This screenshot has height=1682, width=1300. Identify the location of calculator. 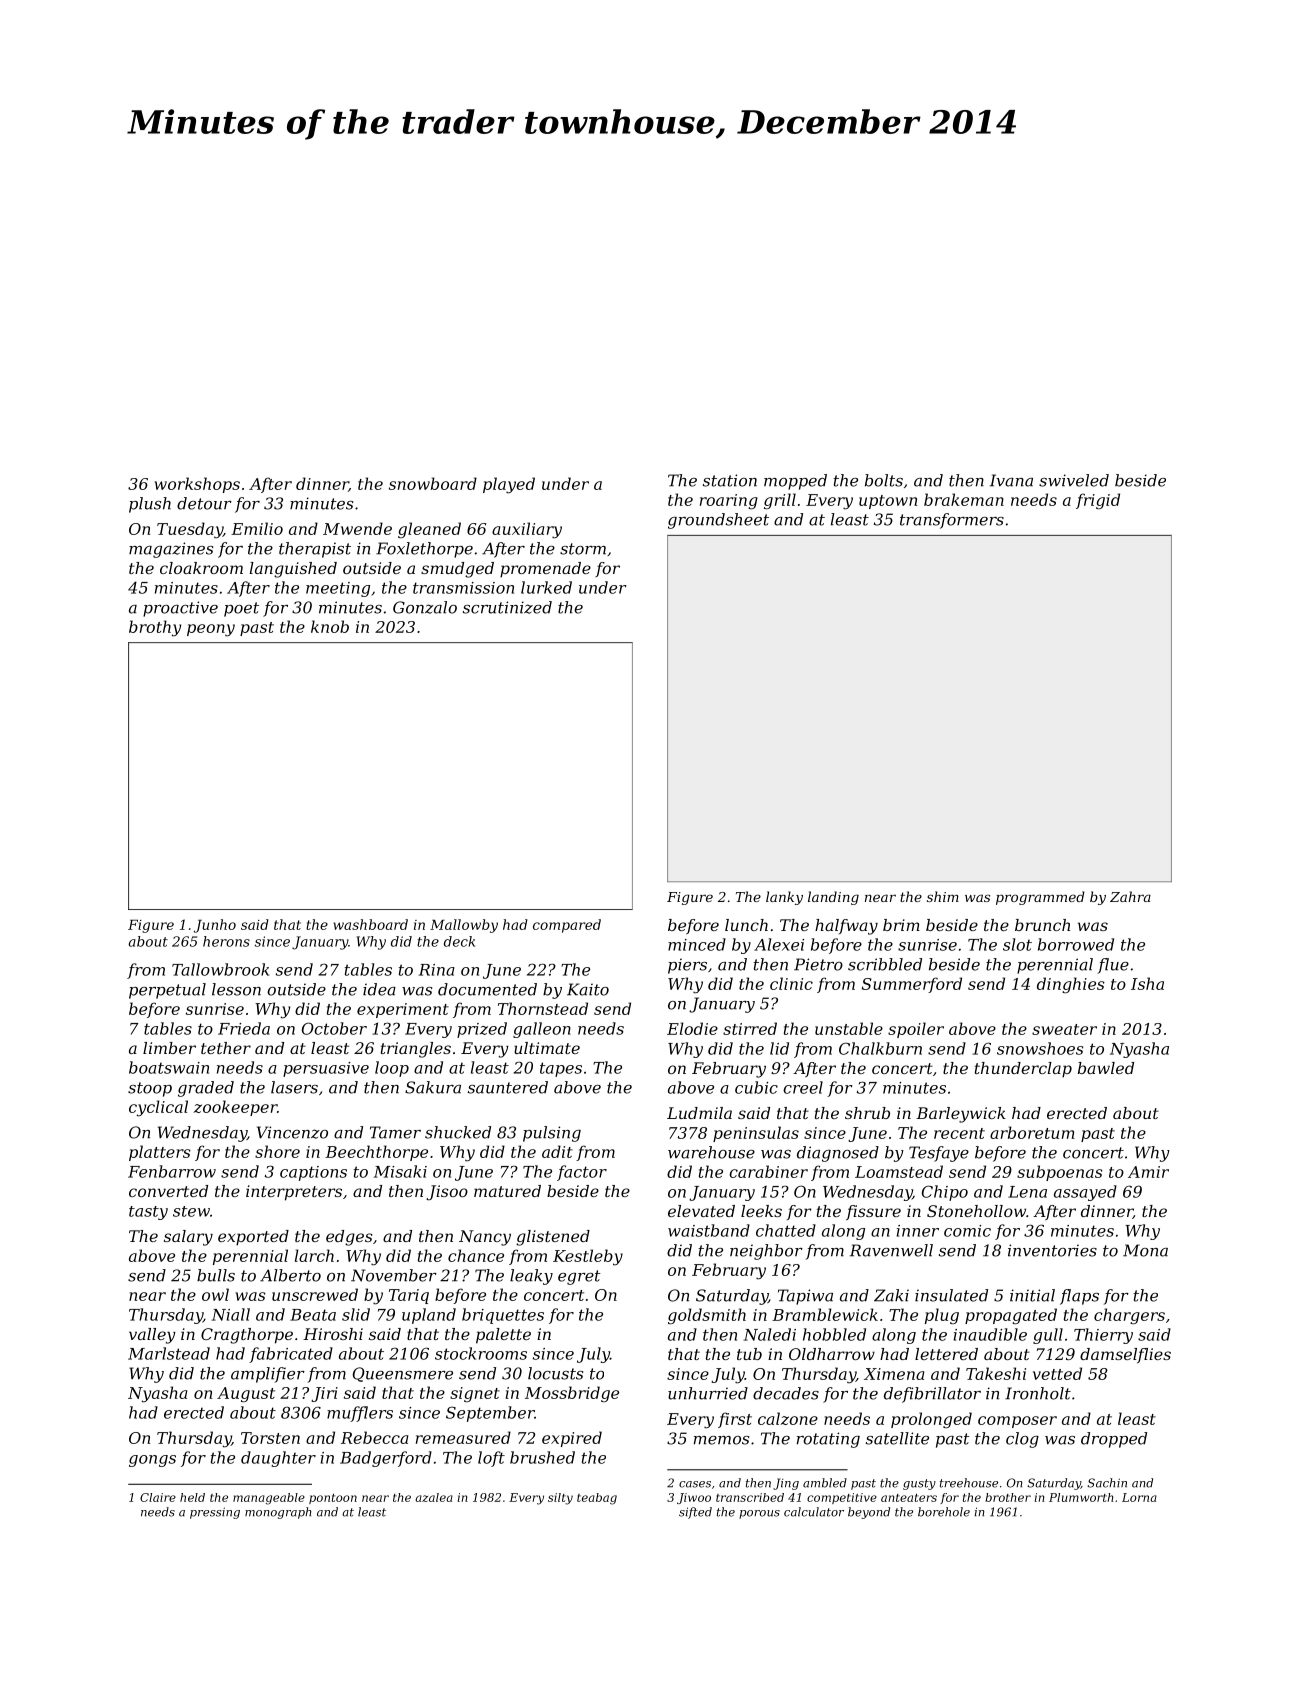
(814, 1512).
